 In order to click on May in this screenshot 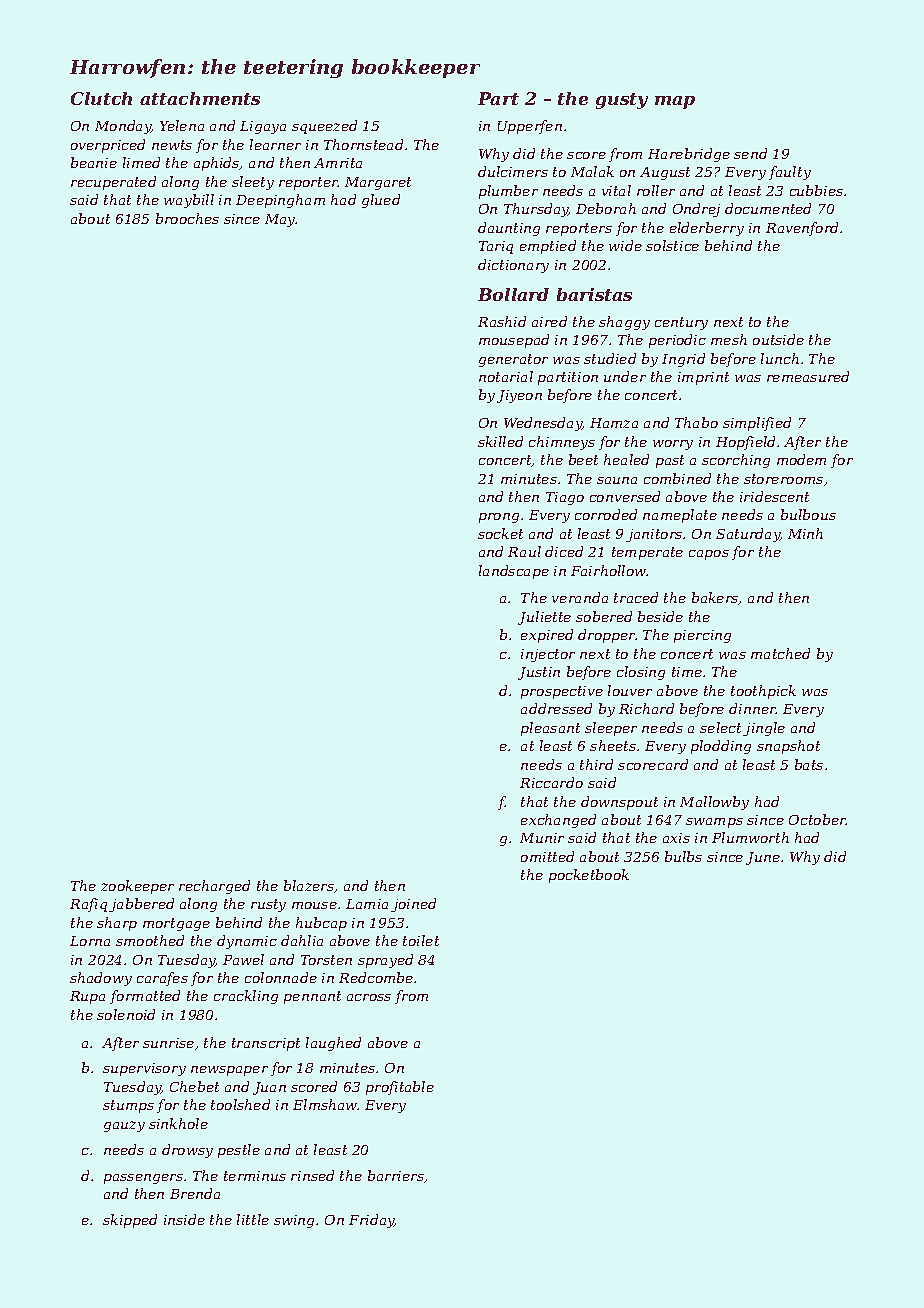, I will do `click(280, 220)`.
